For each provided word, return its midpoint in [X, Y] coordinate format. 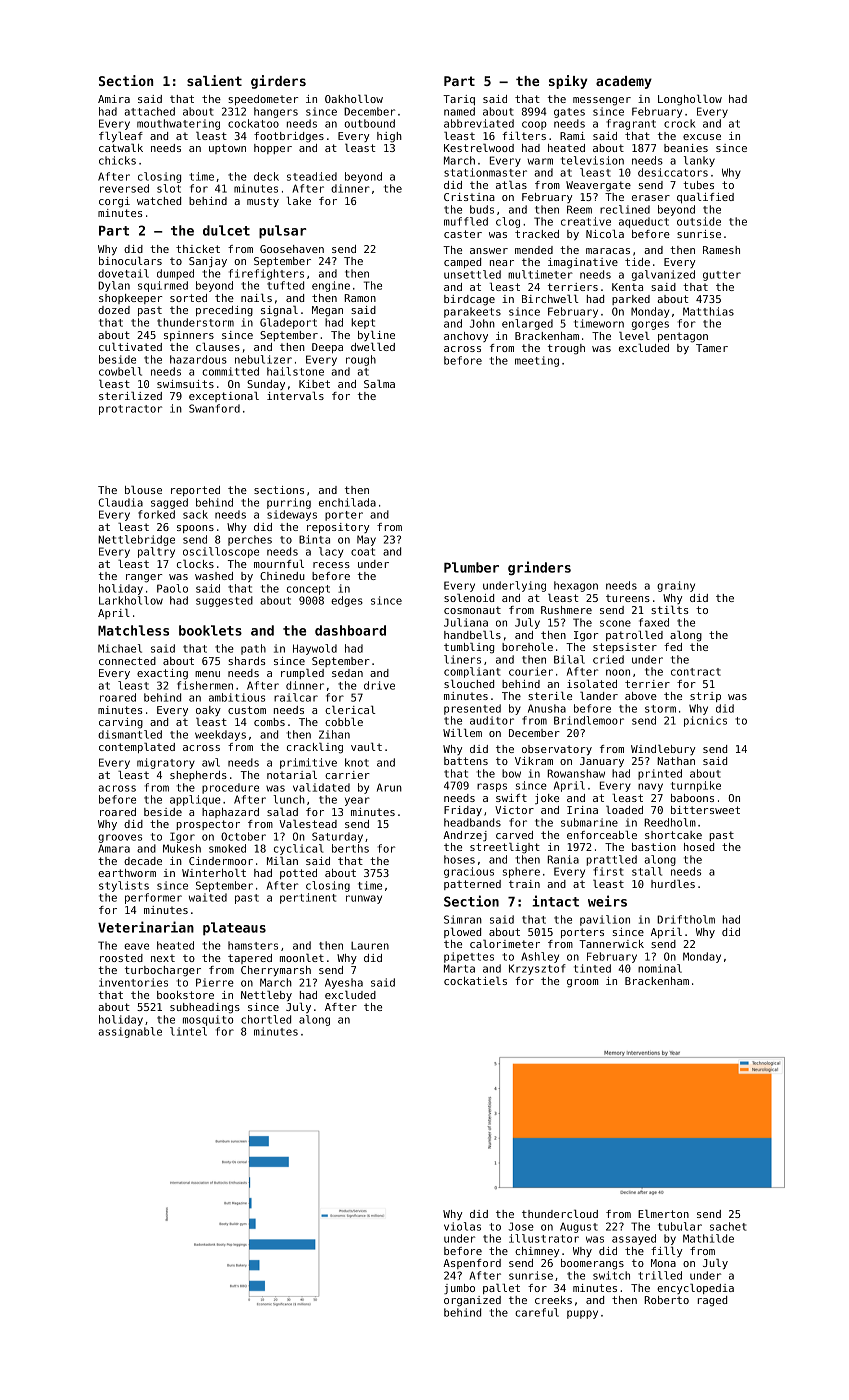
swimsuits [185, 384]
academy [624, 82]
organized [472, 1301]
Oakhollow [354, 99]
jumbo [459, 1289]
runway [364, 899]
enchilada [347, 502]
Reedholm [670, 822]
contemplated [137, 748]
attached [149, 111]
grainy [676, 586]
